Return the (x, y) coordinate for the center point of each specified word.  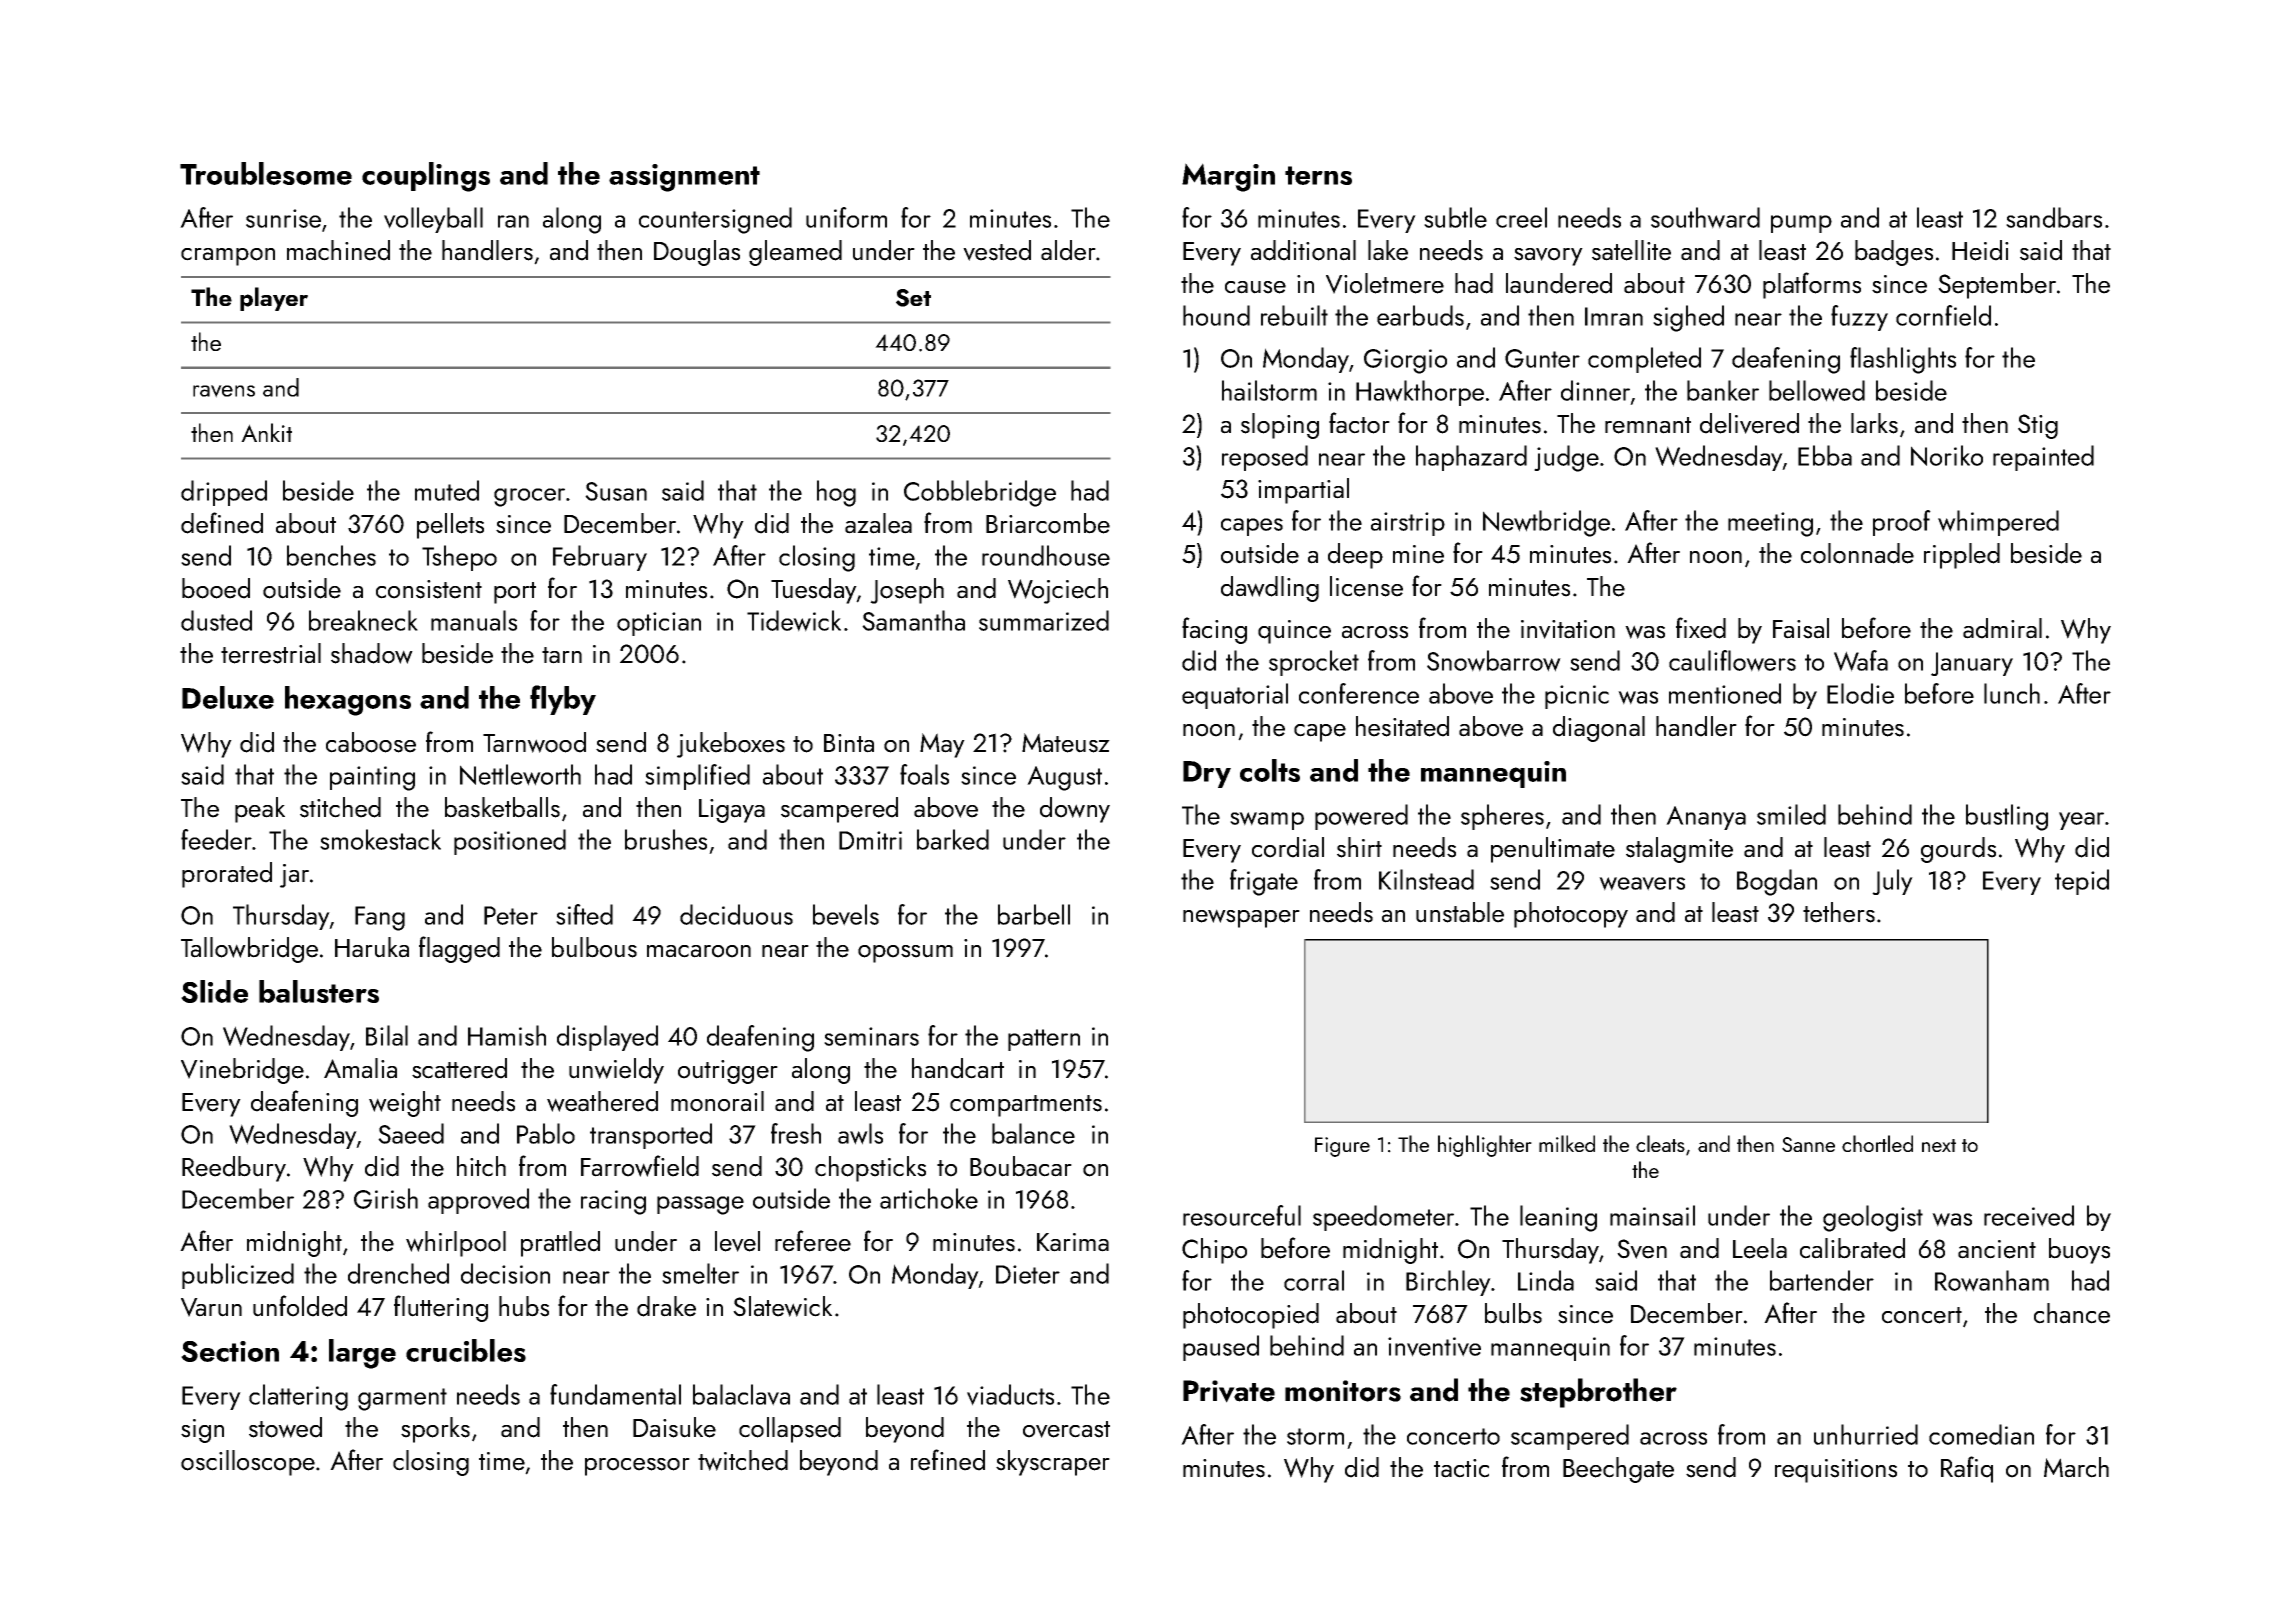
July (1892, 882)
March (2076, 1467)
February (600, 558)
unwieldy (616, 1071)
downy (1075, 810)
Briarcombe (1048, 523)
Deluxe (228, 697)
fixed (1701, 628)
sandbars (2054, 217)
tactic (1461, 1468)
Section (230, 1351)
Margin (1228, 177)
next (1939, 1145)
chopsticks (870, 1169)
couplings (426, 177)
